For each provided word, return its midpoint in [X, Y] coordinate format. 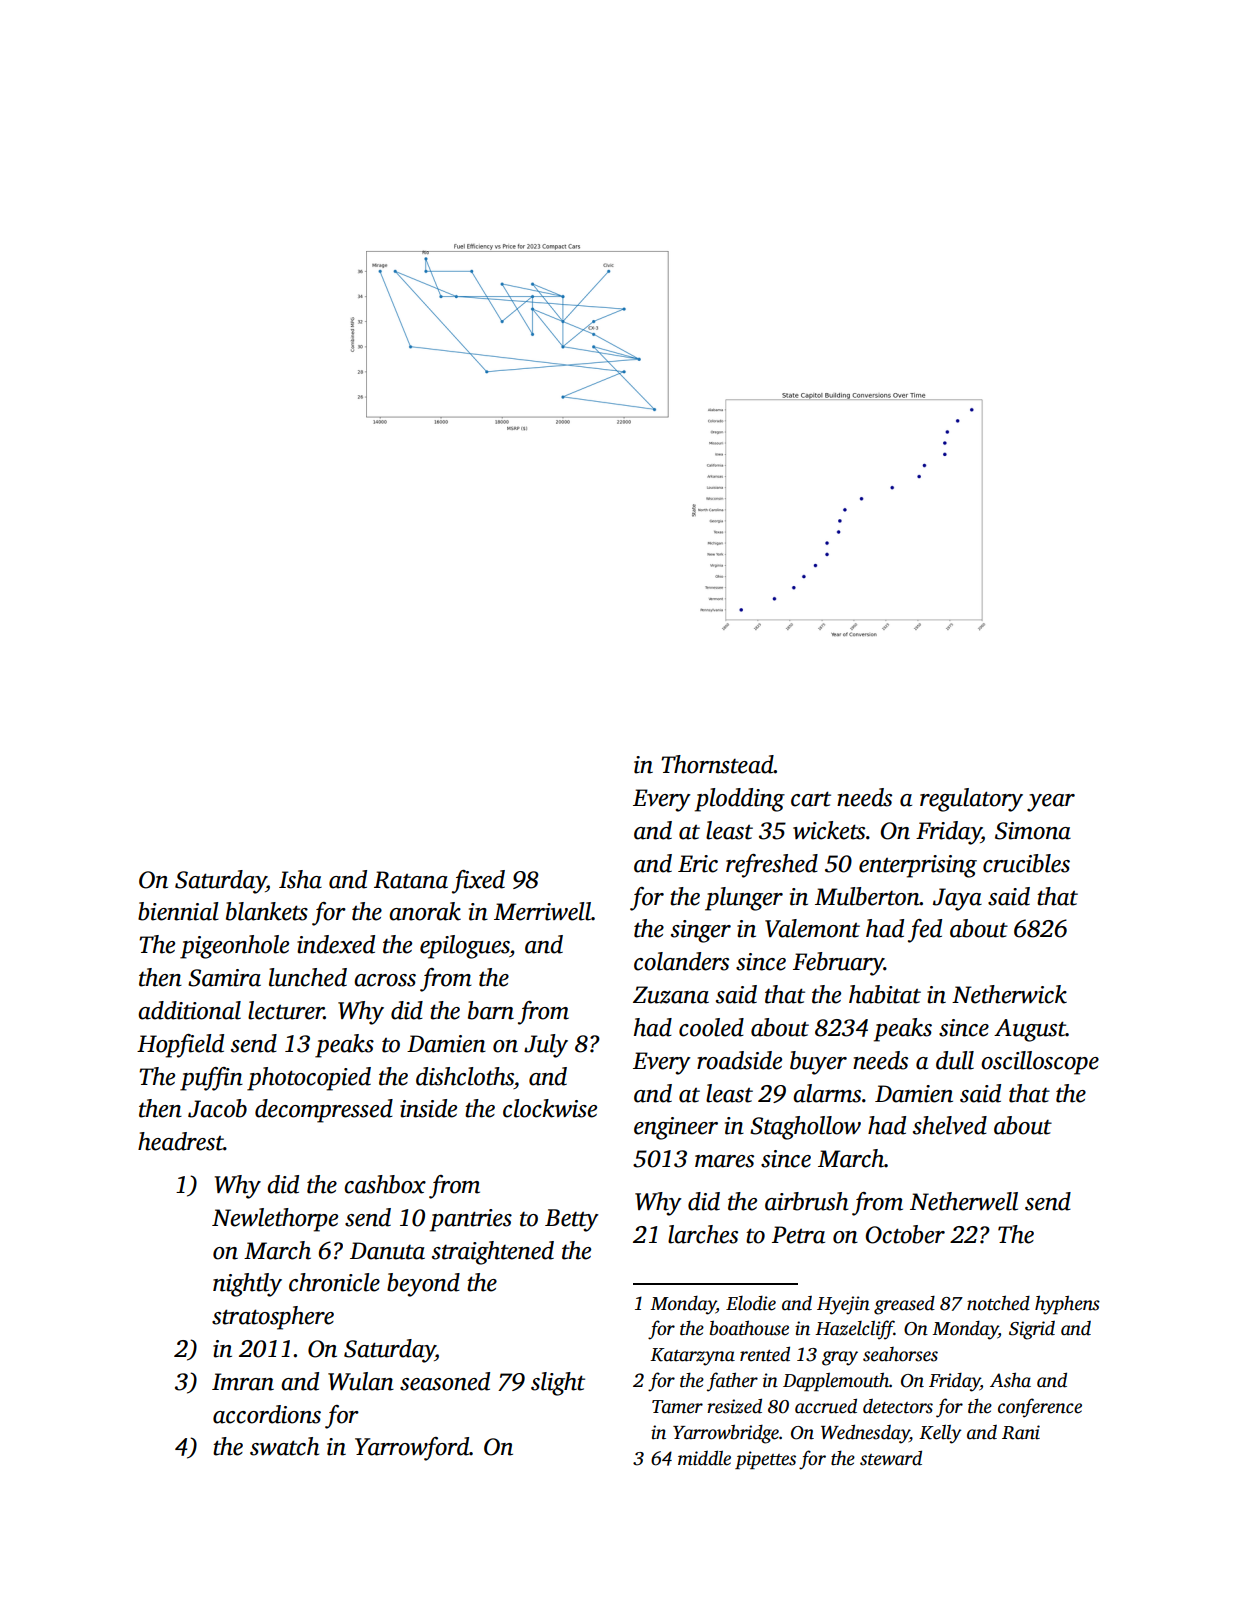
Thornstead [717, 764]
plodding [740, 800]
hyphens [1067, 1305]
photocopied [309, 1079]
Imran [243, 1382]
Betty [572, 1220]
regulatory [971, 800]
